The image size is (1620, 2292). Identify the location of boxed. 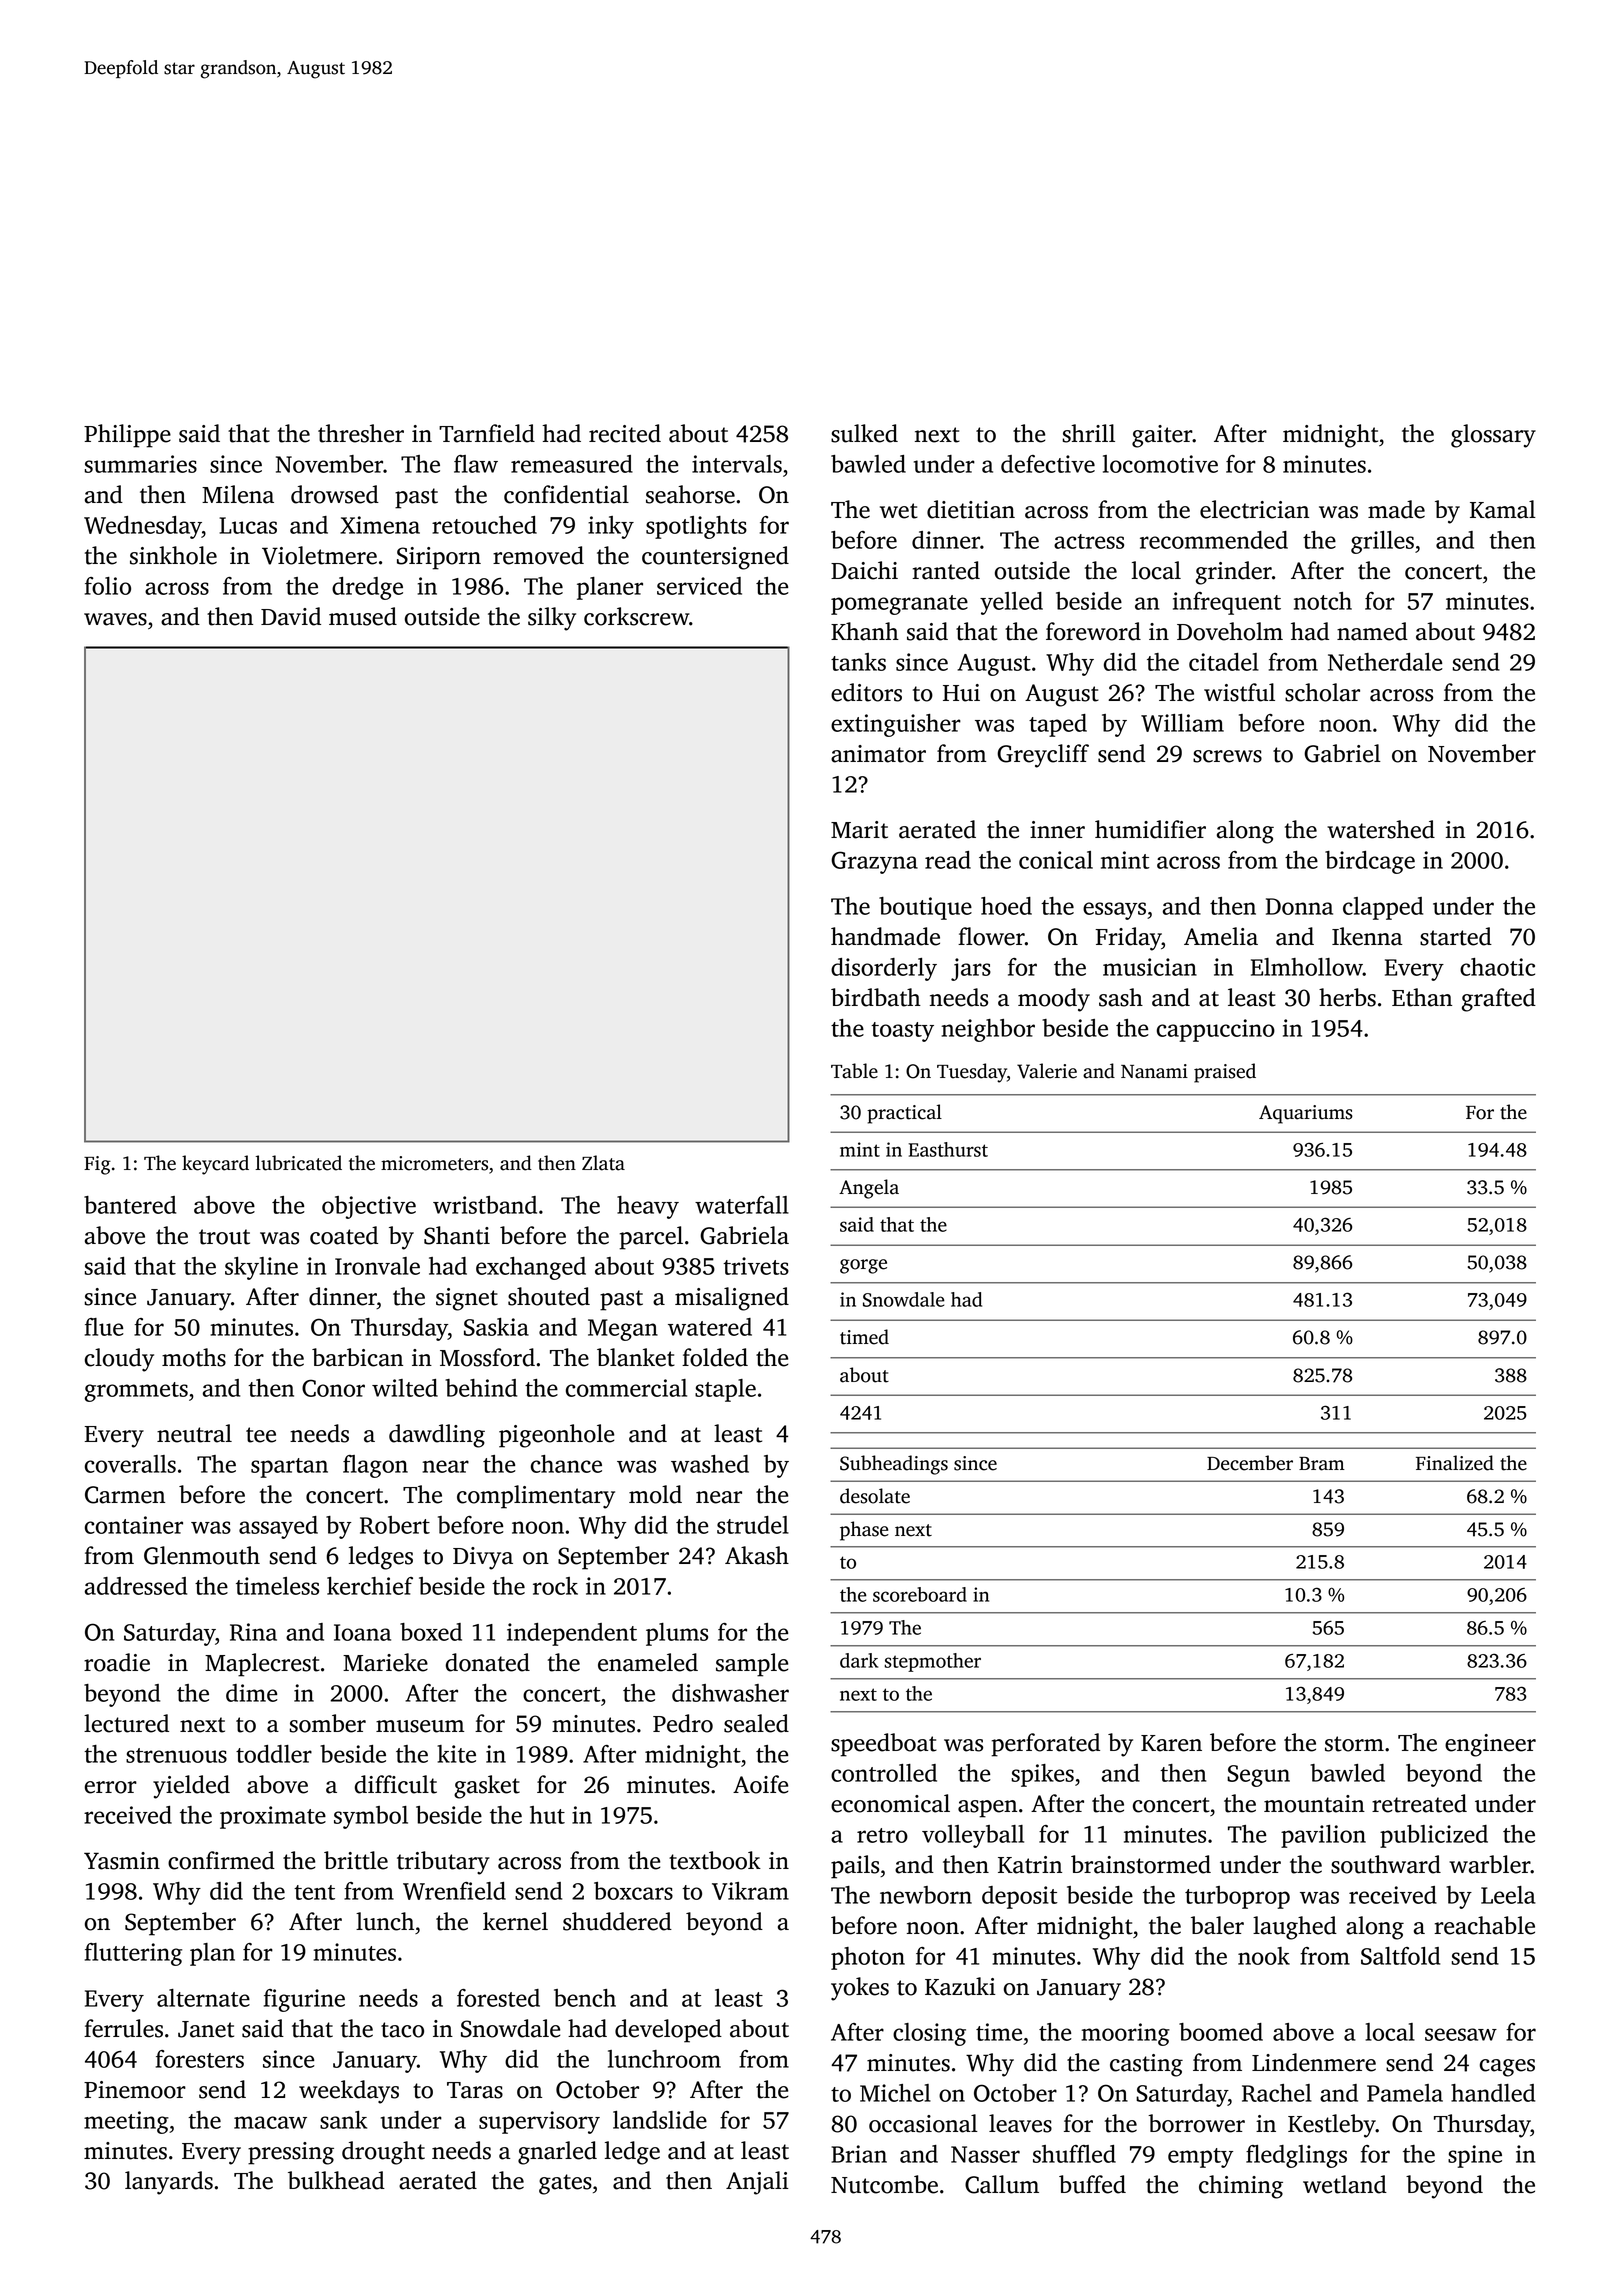
(431, 1632).
